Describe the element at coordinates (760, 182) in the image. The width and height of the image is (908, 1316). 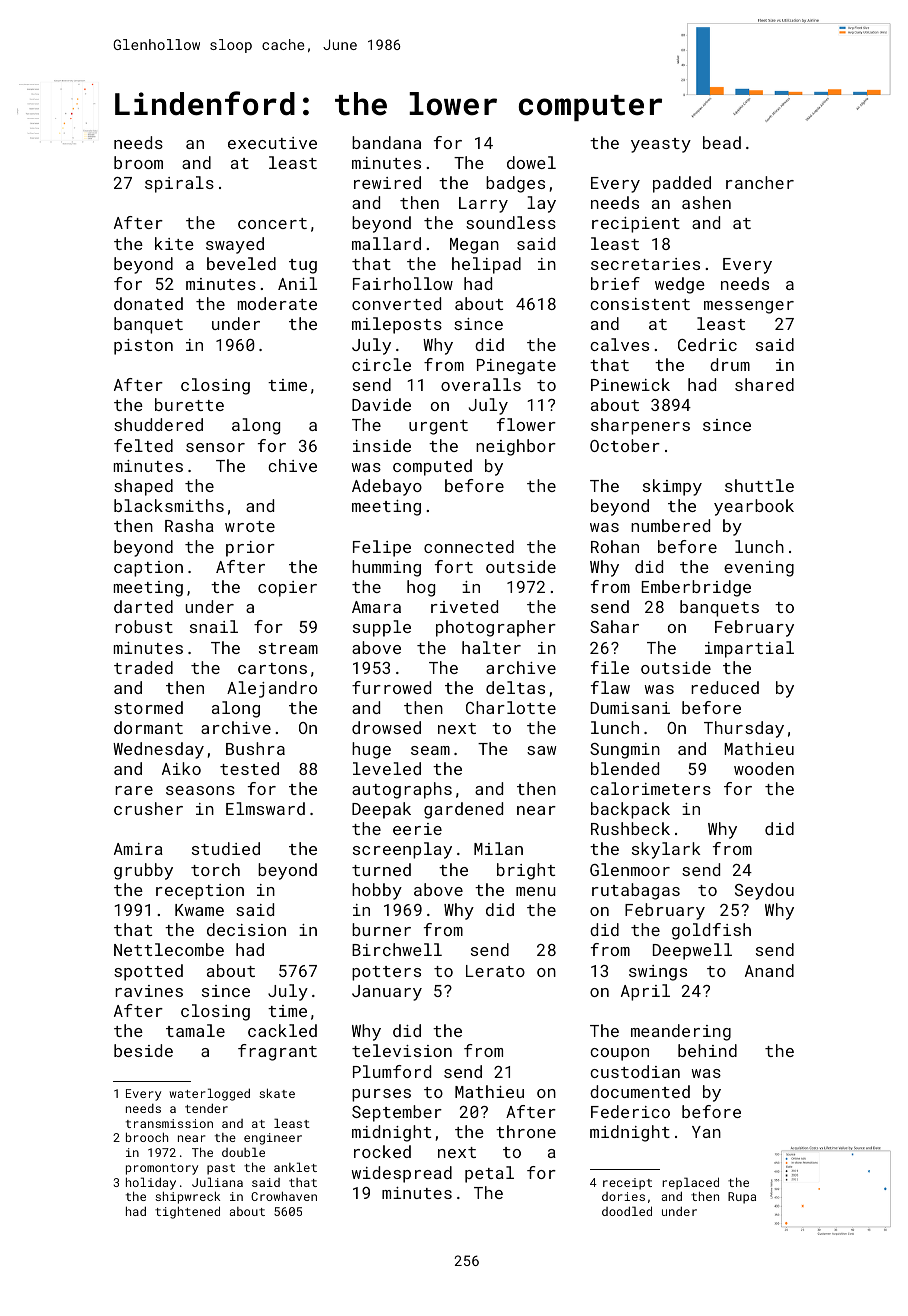
I see `rancher` at that location.
